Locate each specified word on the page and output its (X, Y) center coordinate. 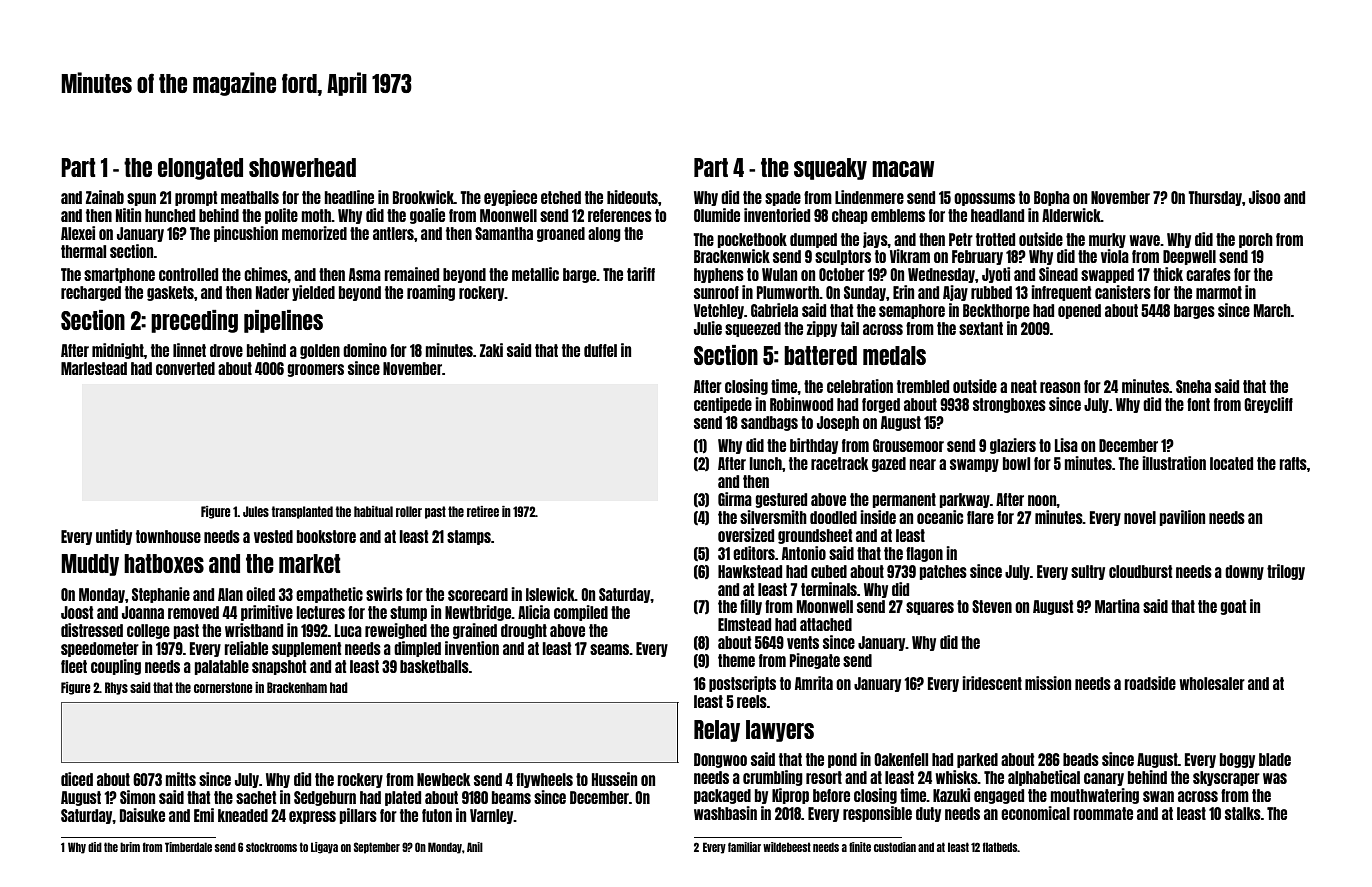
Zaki (491, 350)
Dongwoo (720, 760)
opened (1079, 311)
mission (1048, 683)
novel (1140, 517)
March (1272, 310)
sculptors (843, 257)
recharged (91, 293)
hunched (170, 215)
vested (273, 536)
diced (77, 779)
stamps (469, 537)
